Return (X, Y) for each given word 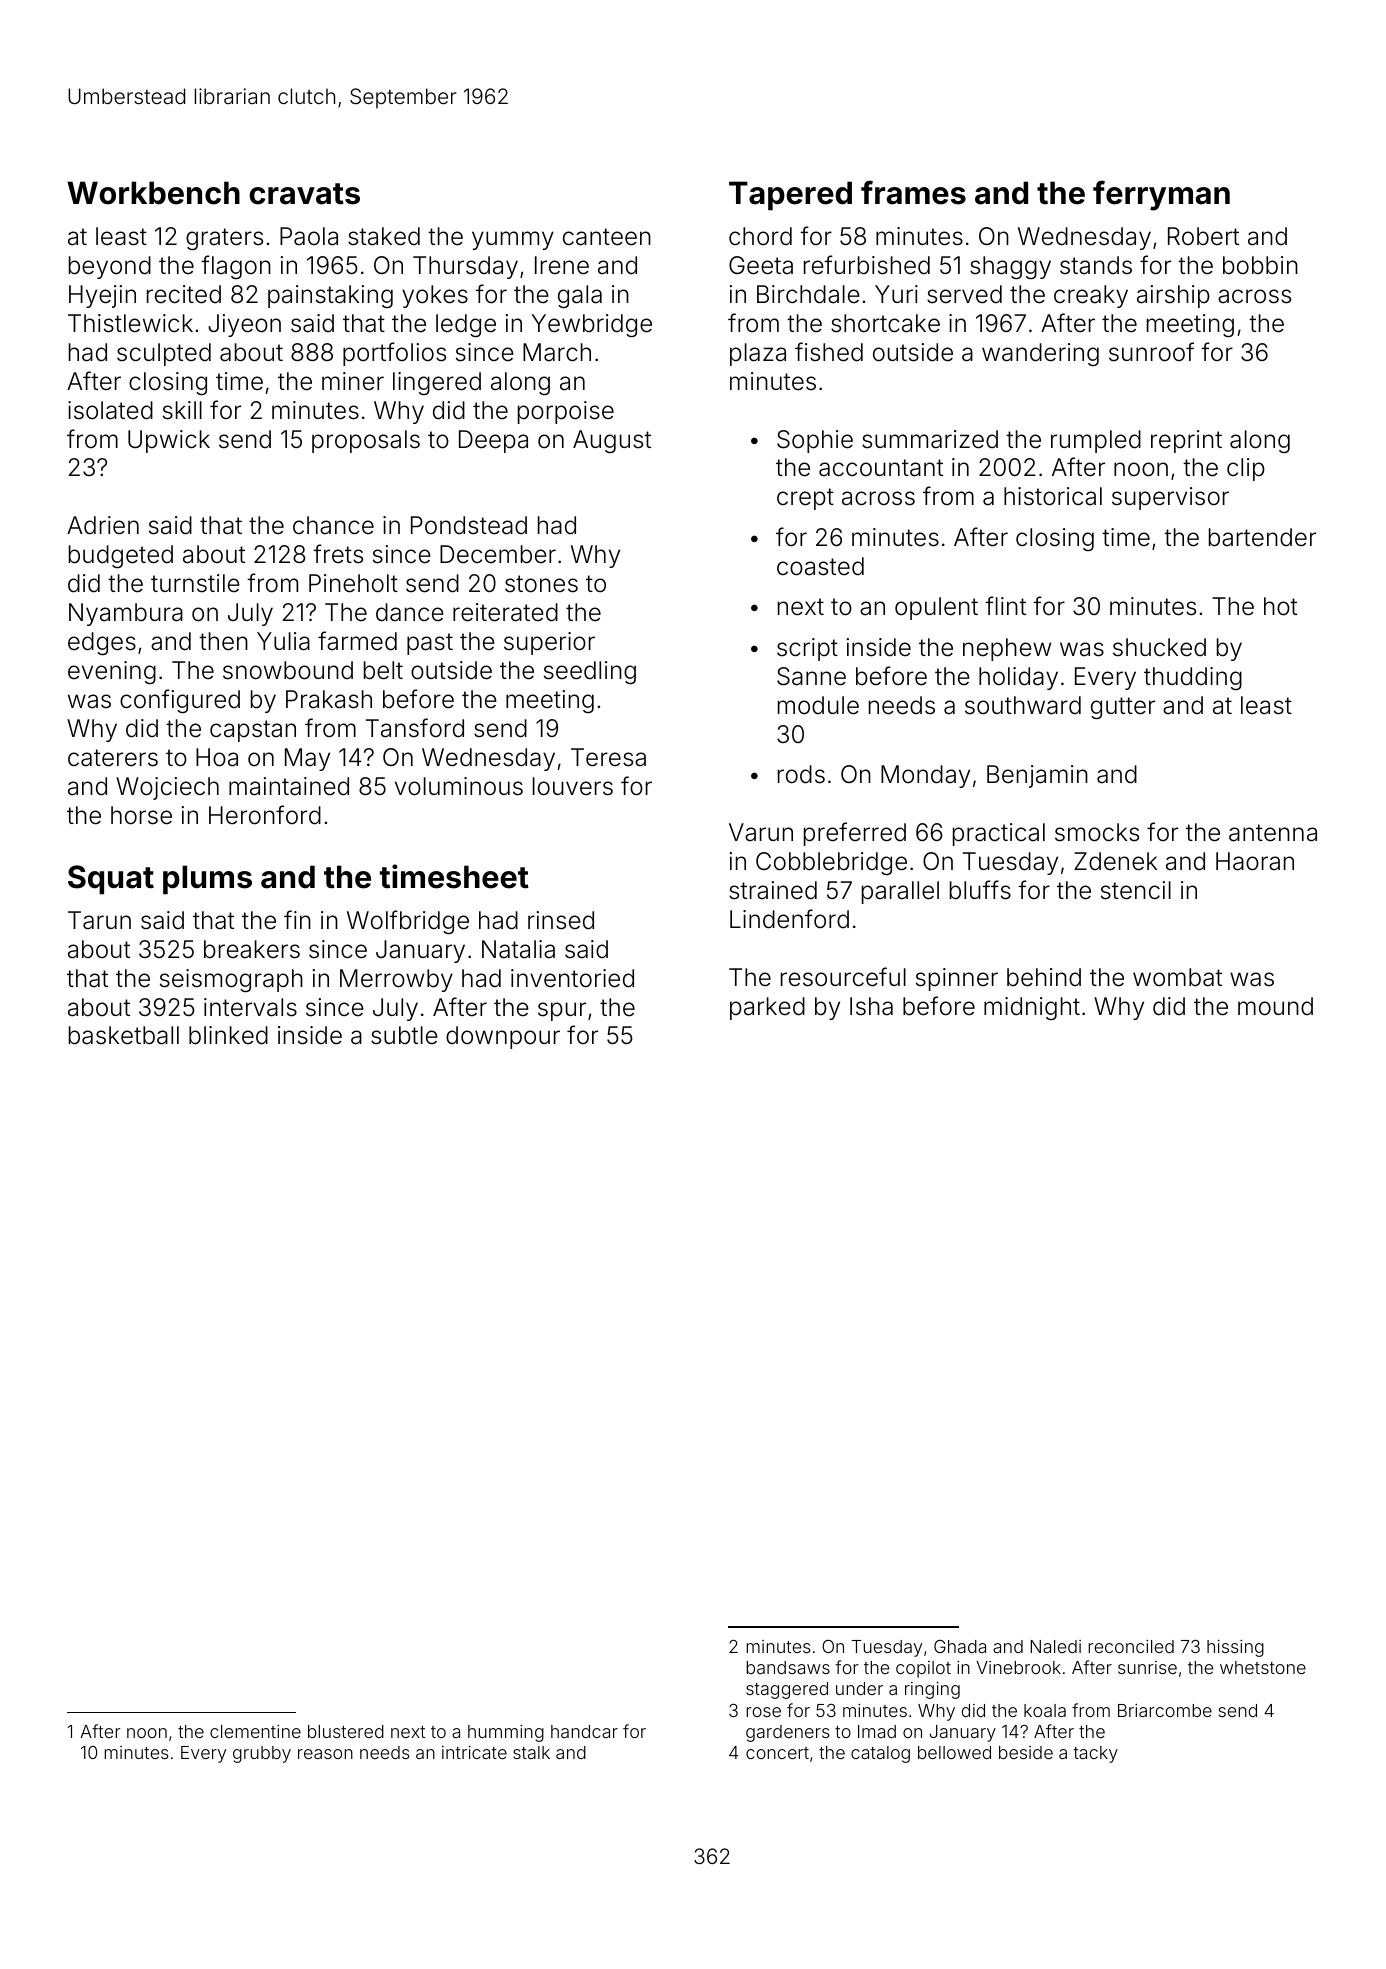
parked (767, 1008)
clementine (255, 1731)
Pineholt (353, 583)
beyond (110, 267)
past (430, 644)
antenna (1273, 833)
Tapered (790, 196)
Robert (1203, 236)
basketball (124, 1035)
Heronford (265, 815)
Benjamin (1037, 776)
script (807, 649)
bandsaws (788, 1667)
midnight (1032, 1008)
